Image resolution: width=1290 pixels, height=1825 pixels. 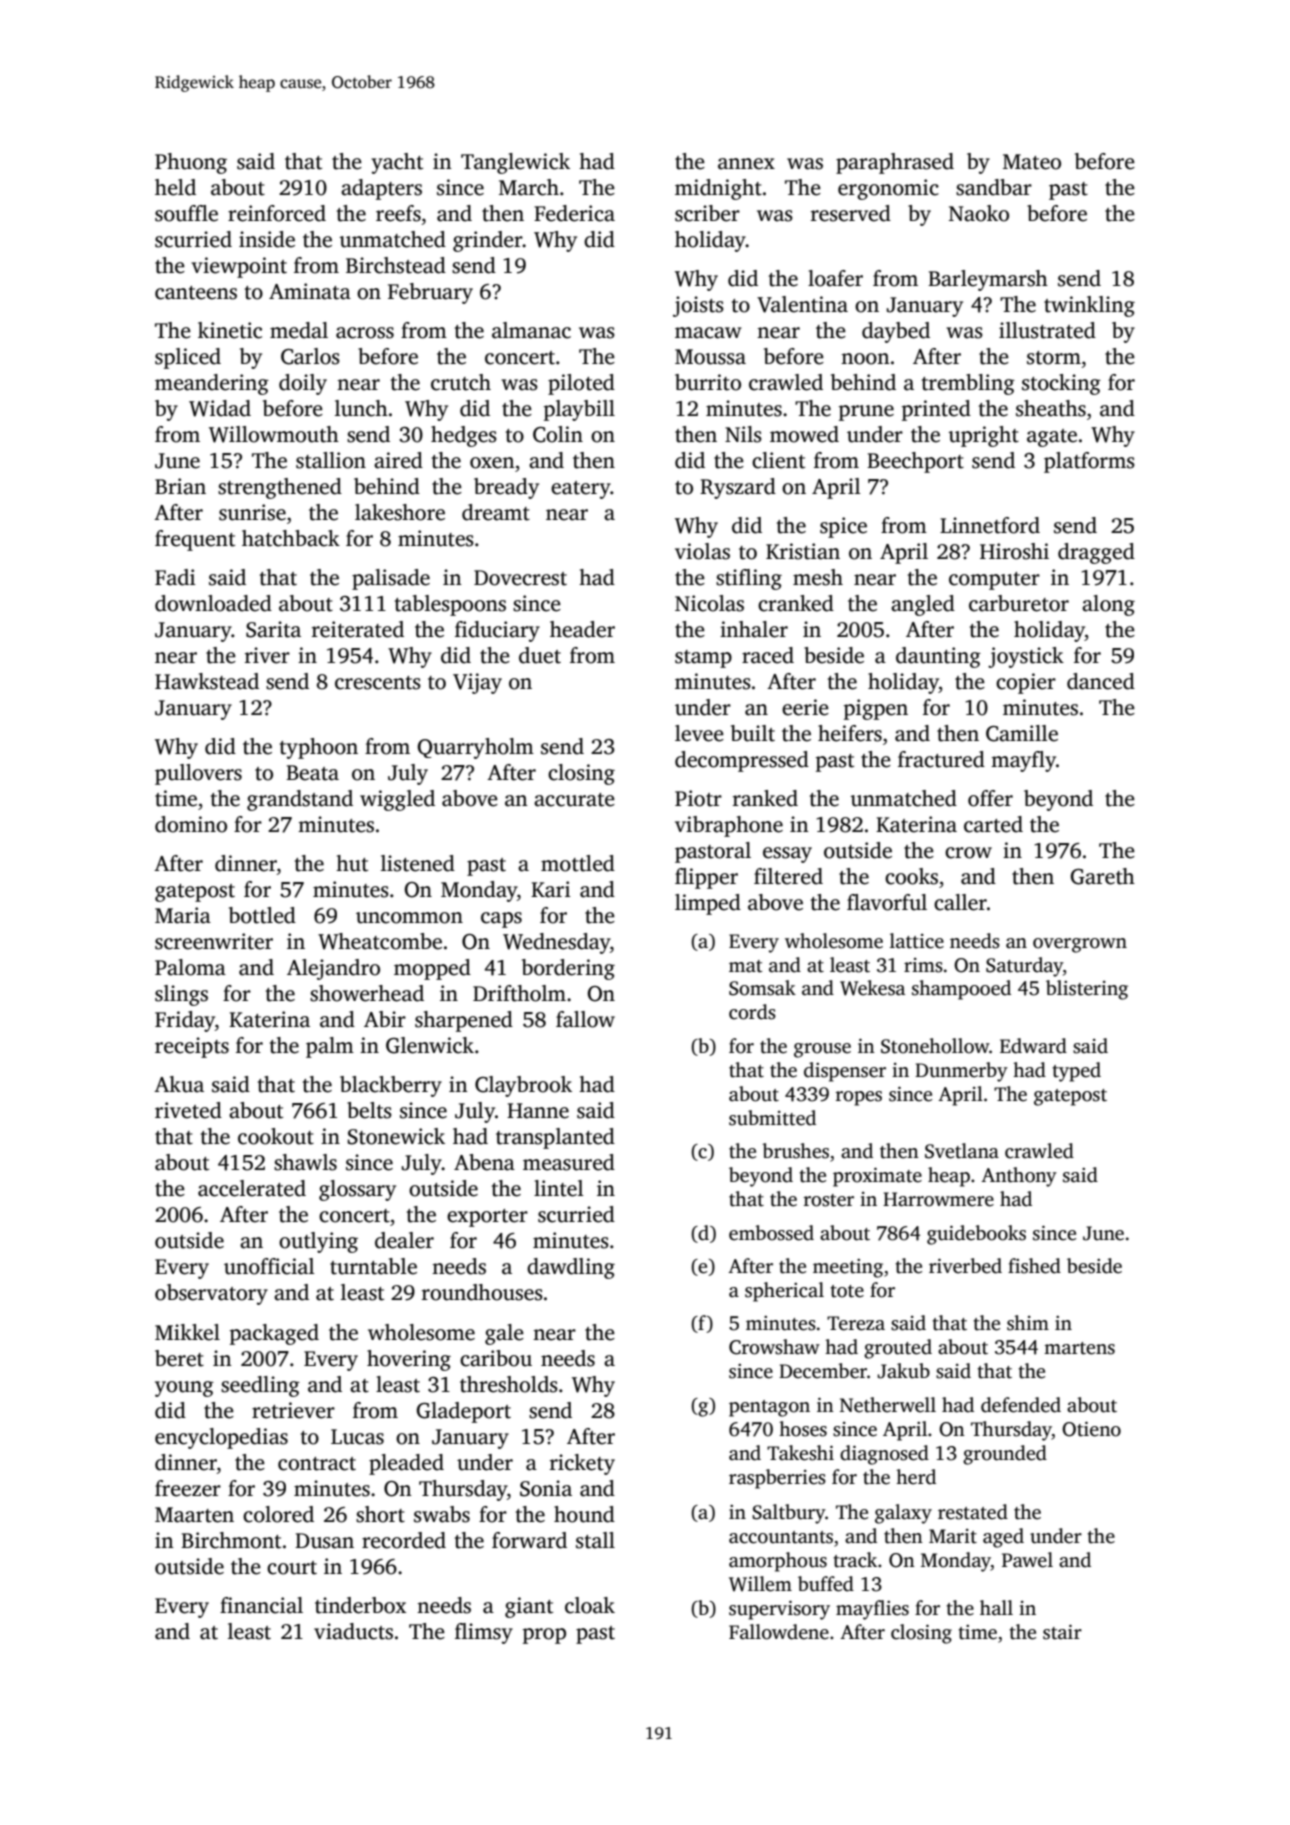 What do you see at coordinates (760, 1584) in the image?
I see `Willem` at bounding box center [760, 1584].
